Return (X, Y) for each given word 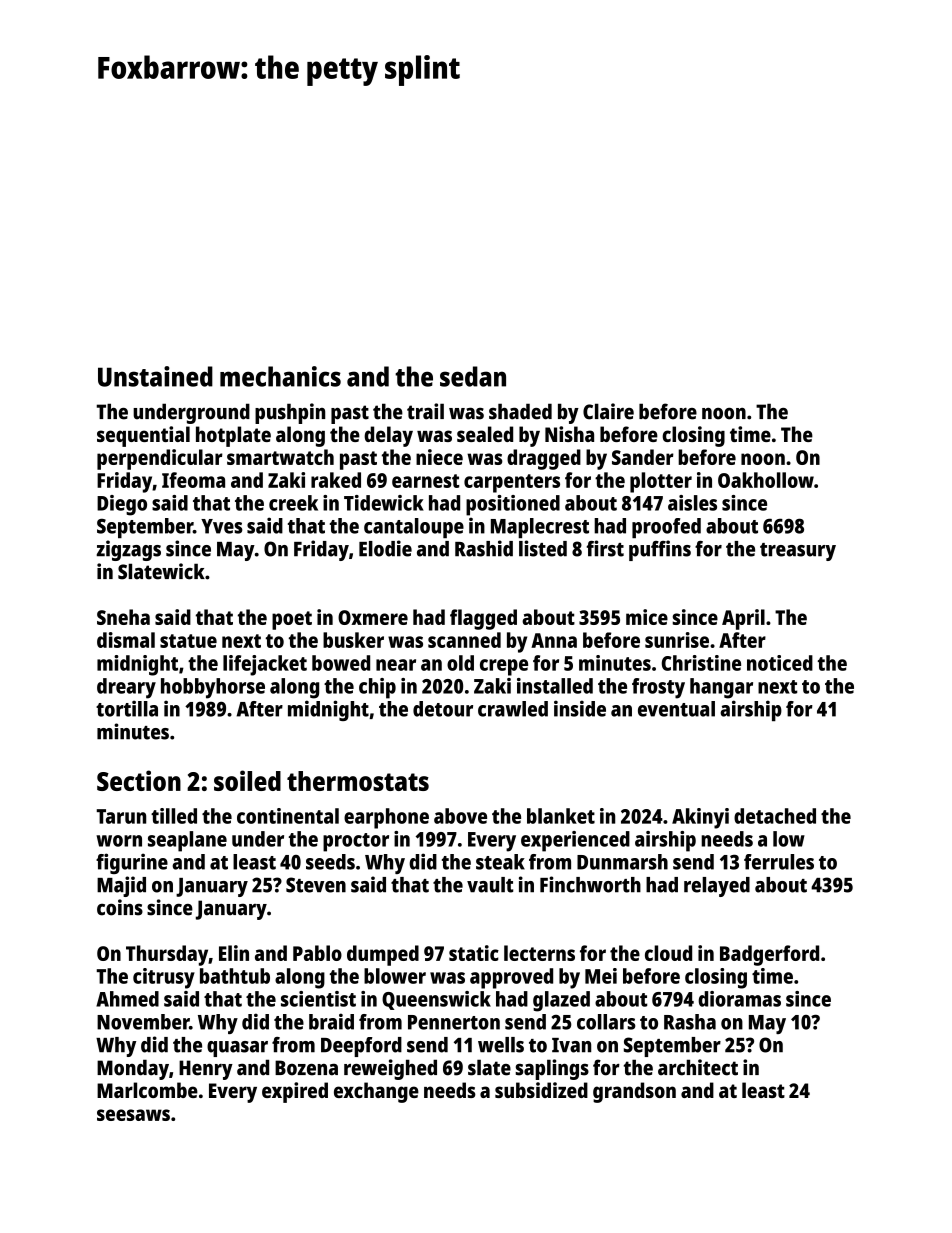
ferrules (779, 862)
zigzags (128, 550)
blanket (561, 816)
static (474, 953)
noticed (780, 663)
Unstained (155, 376)
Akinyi (700, 818)
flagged (483, 619)
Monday (133, 1069)
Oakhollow (766, 480)
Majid (121, 886)
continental (288, 816)
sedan (473, 376)
